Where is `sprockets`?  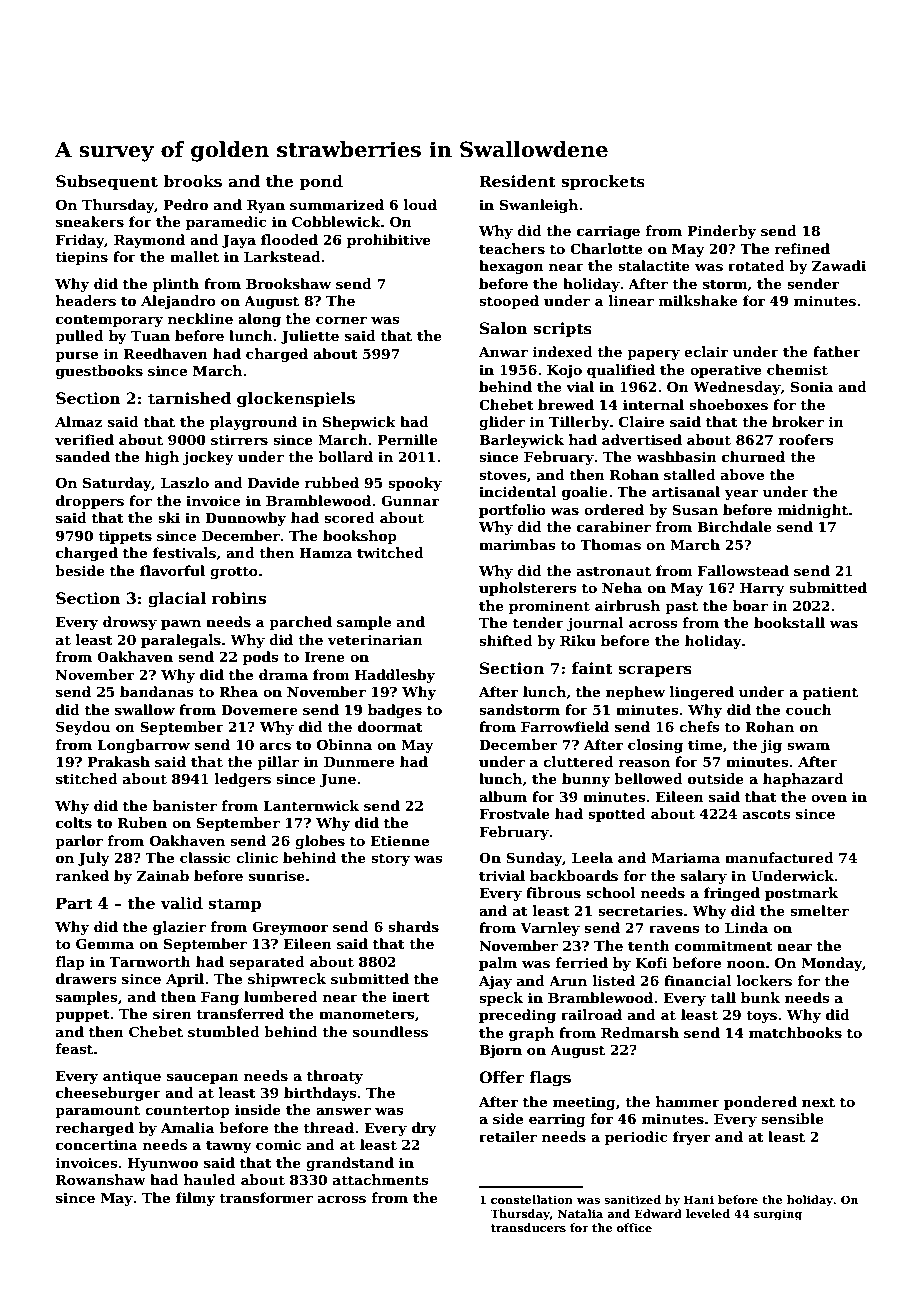
sprockets is located at coordinates (603, 182).
